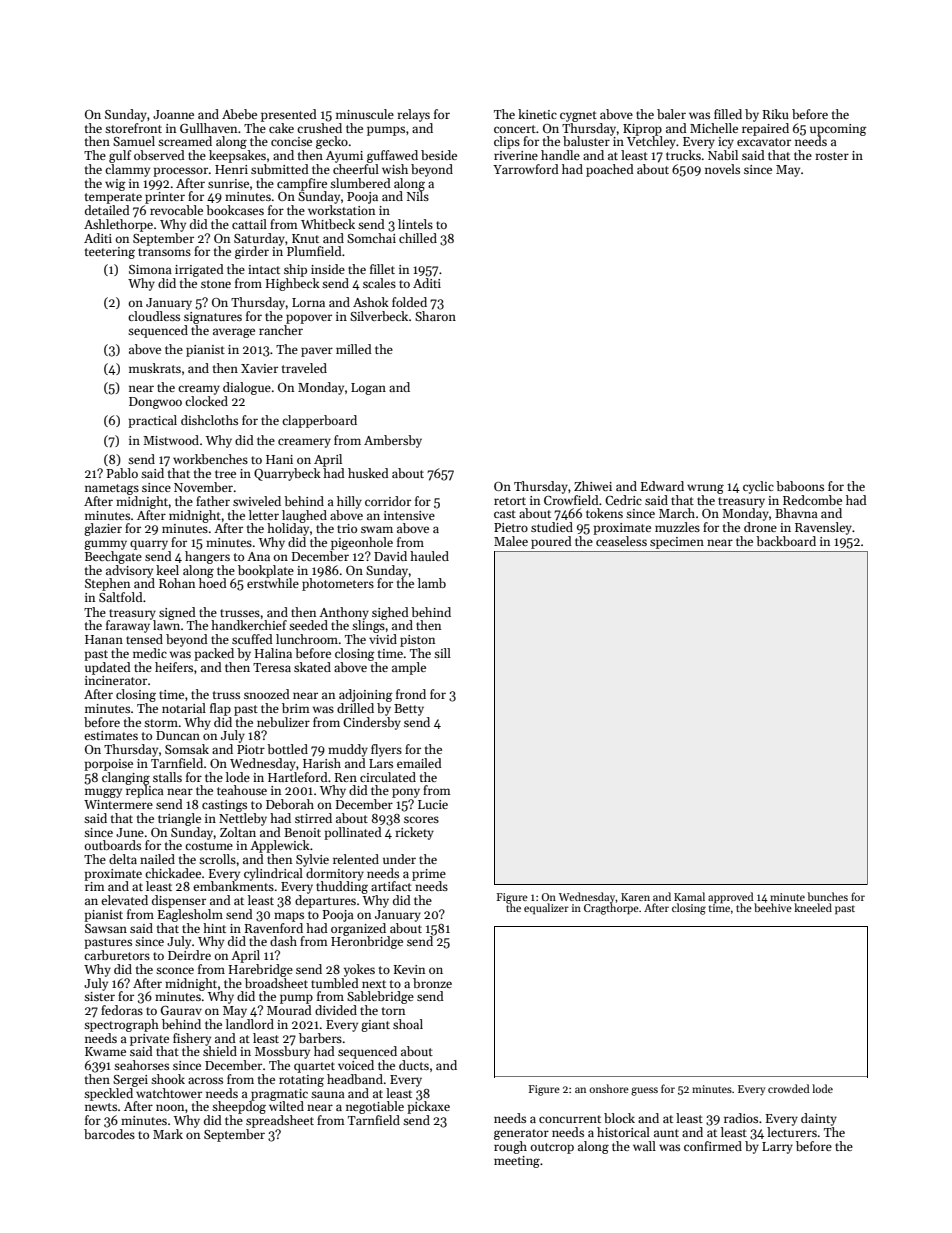  I want to click on sill, so click(442, 653).
